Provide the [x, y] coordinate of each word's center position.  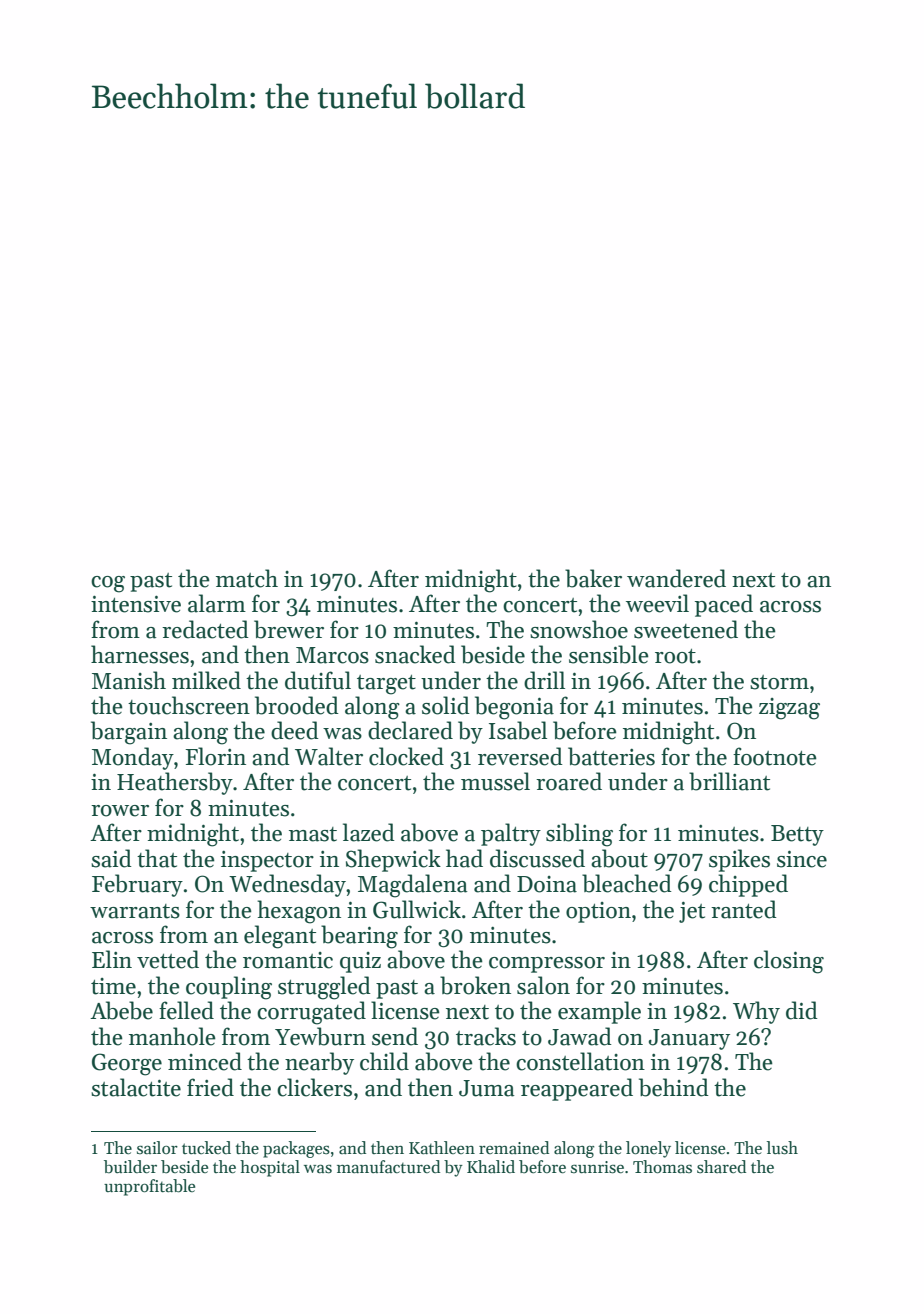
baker [593, 578]
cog [108, 584]
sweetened [686, 629]
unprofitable [149, 1187]
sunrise [597, 1167]
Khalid [491, 1166]
